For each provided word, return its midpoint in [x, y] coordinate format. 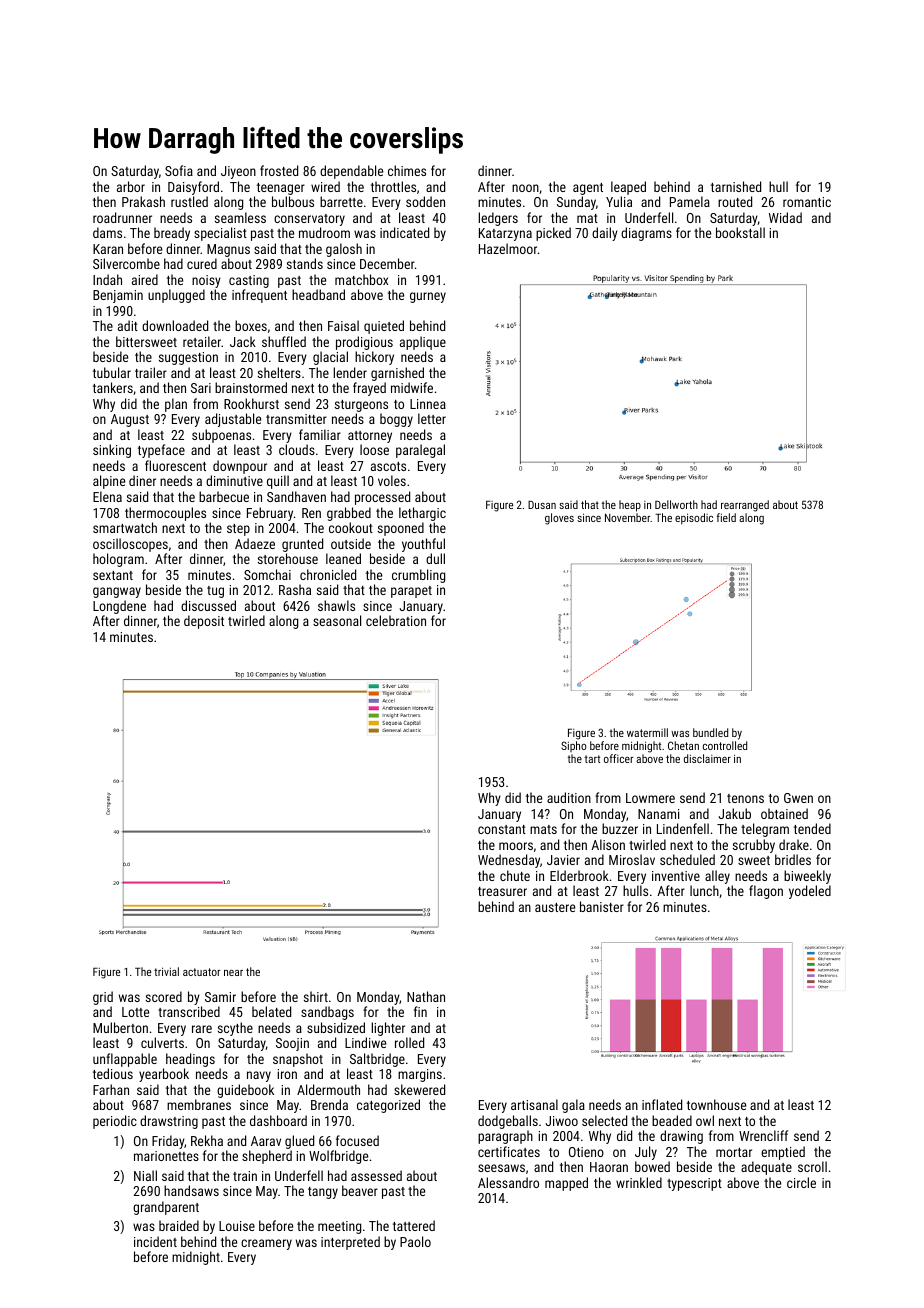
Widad [785, 217]
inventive [676, 876]
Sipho [574, 746]
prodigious [364, 343]
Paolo [415, 1241]
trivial [166, 971]
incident [155, 1241]
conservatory [309, 220]
